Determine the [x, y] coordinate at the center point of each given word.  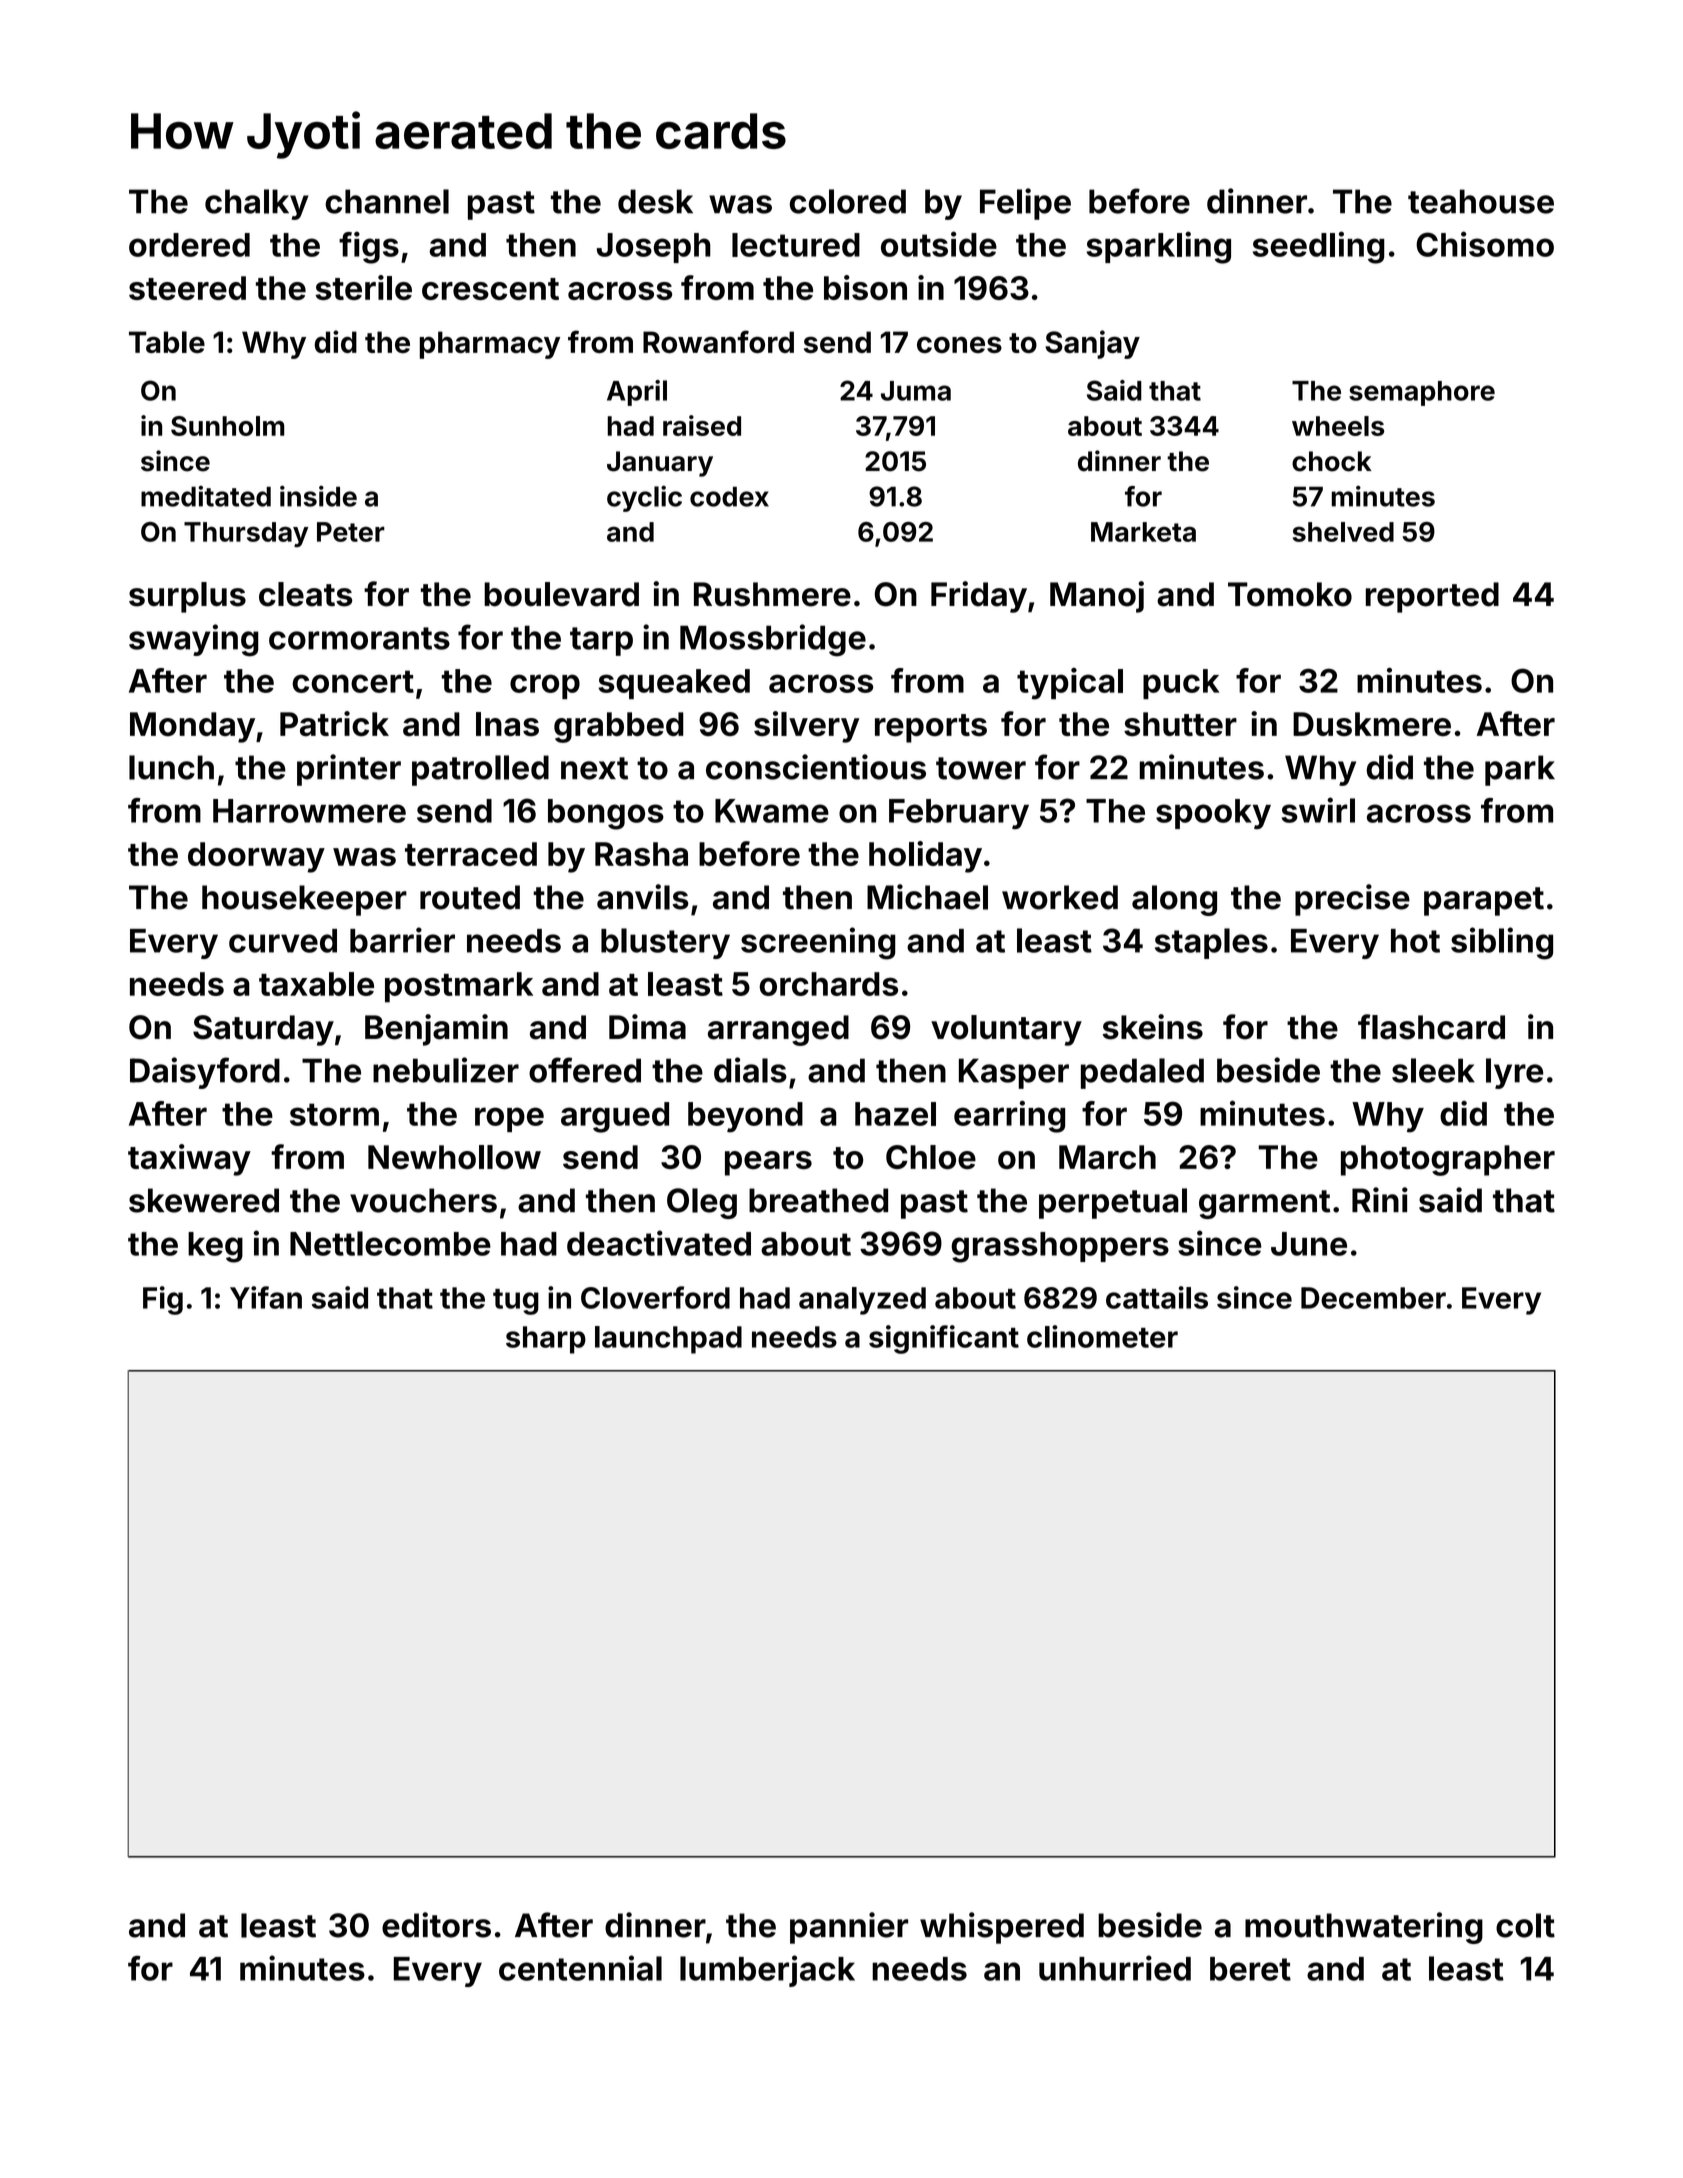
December [1373, 1298]
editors [436, 1925]
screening [818, 943]
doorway [256, 857]
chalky [257, 204]
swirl [1318, 810]
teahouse [1481, 201]
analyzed [862, 1301]
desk [655, 201]
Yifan [266, 1297]
